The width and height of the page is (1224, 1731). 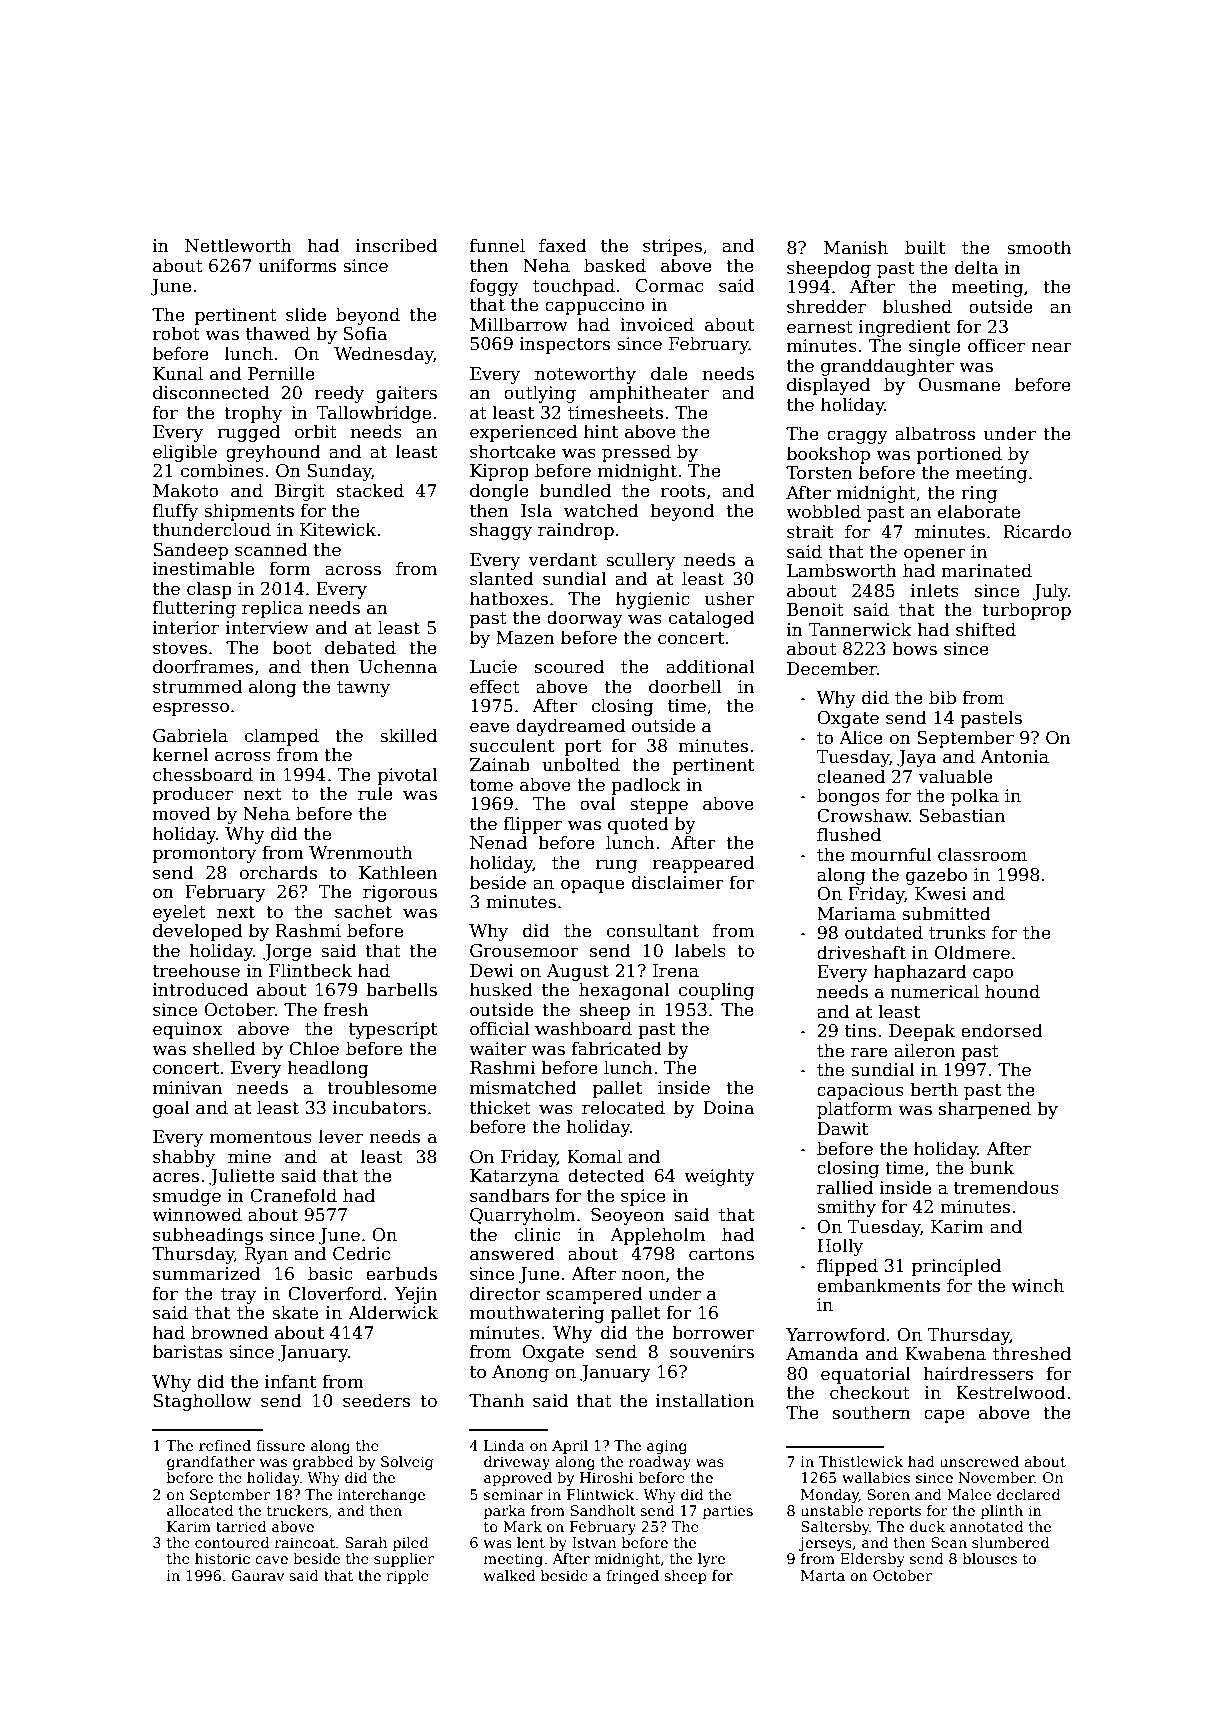 What do you see at coordinates (495, 686) in the page?
I see `effect` at bounding box center [495, 686].
